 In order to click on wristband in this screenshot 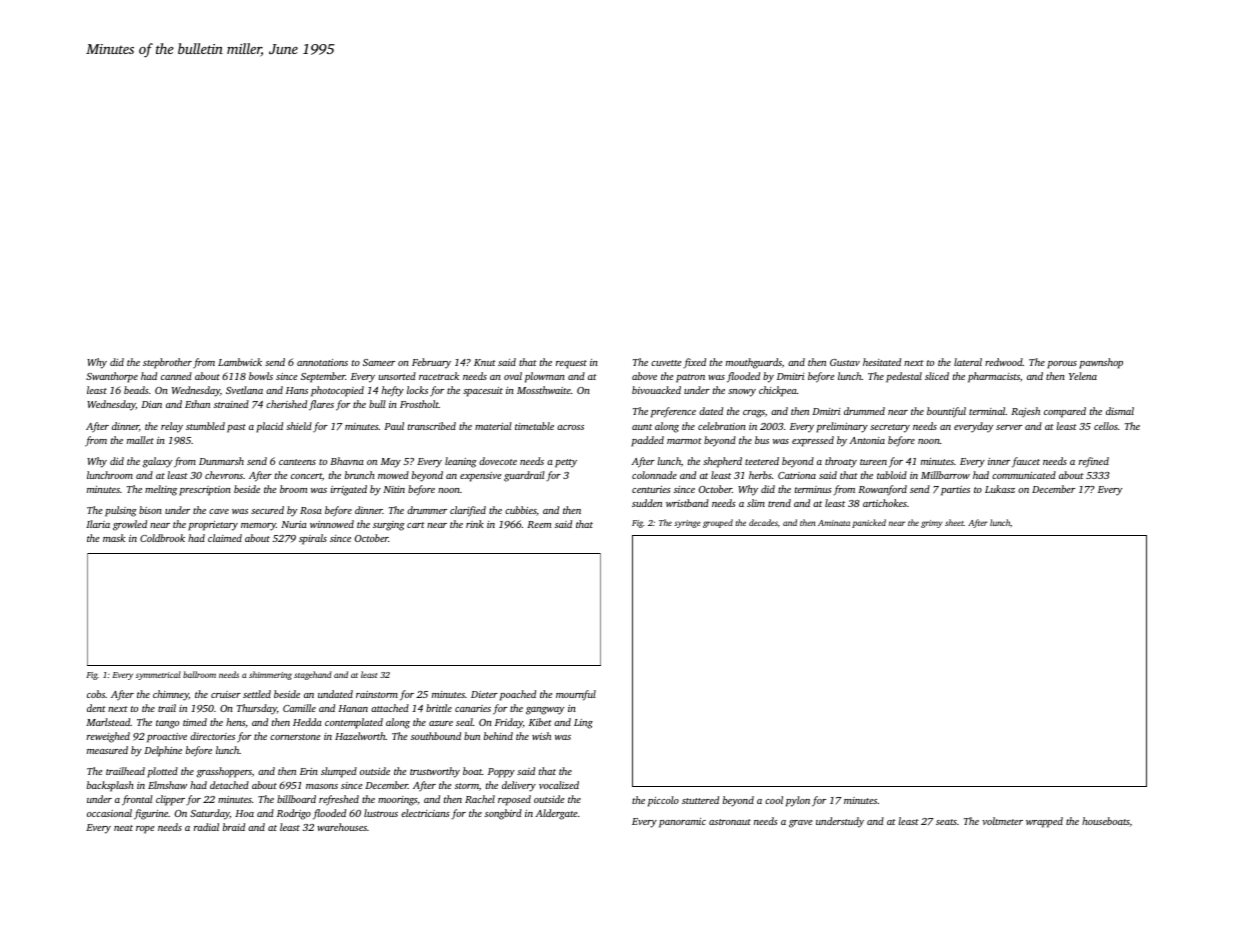, I will do `click(687, 503)`.
